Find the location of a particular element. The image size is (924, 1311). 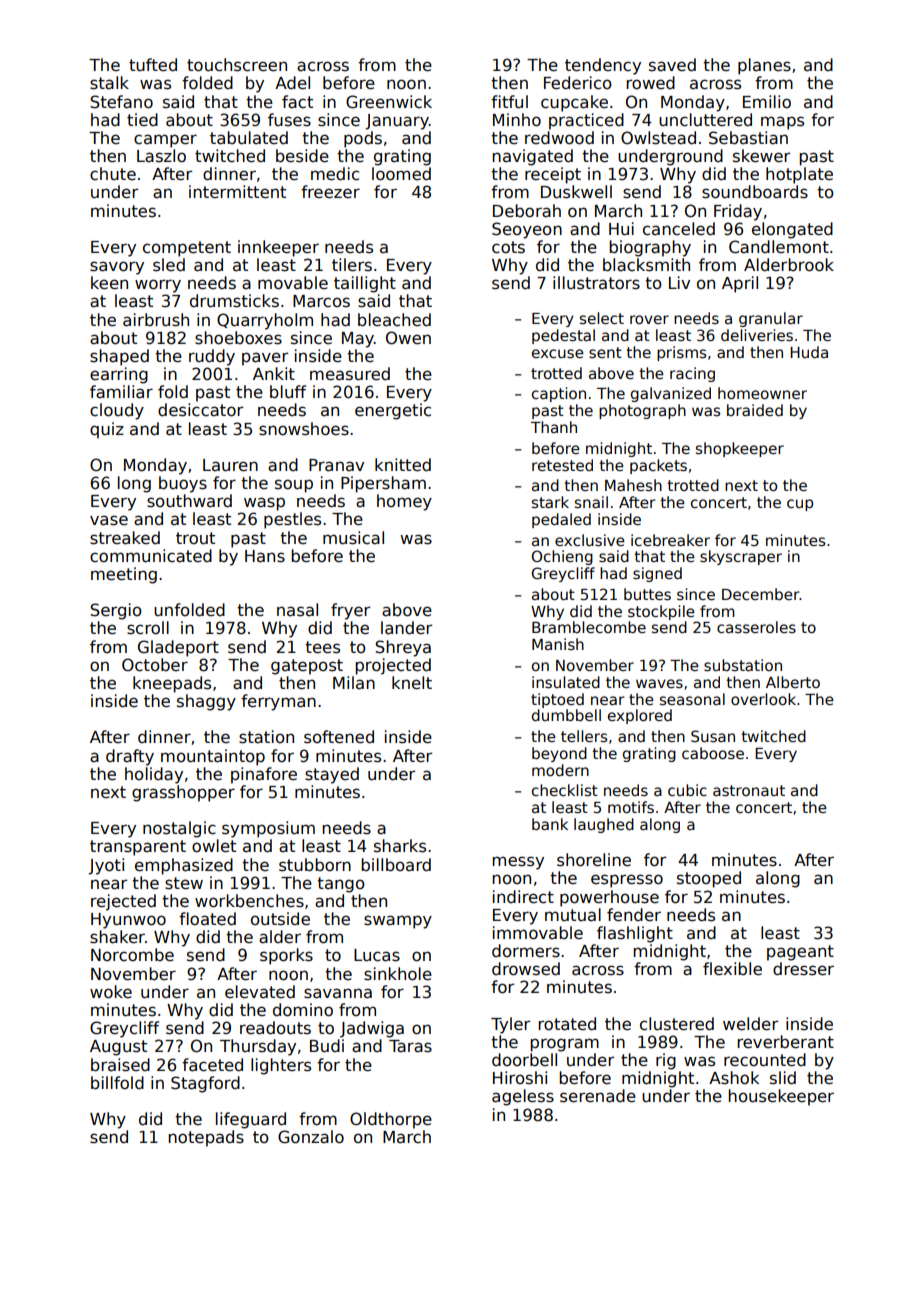

Jyoti is located at coordinates (106, 866).
